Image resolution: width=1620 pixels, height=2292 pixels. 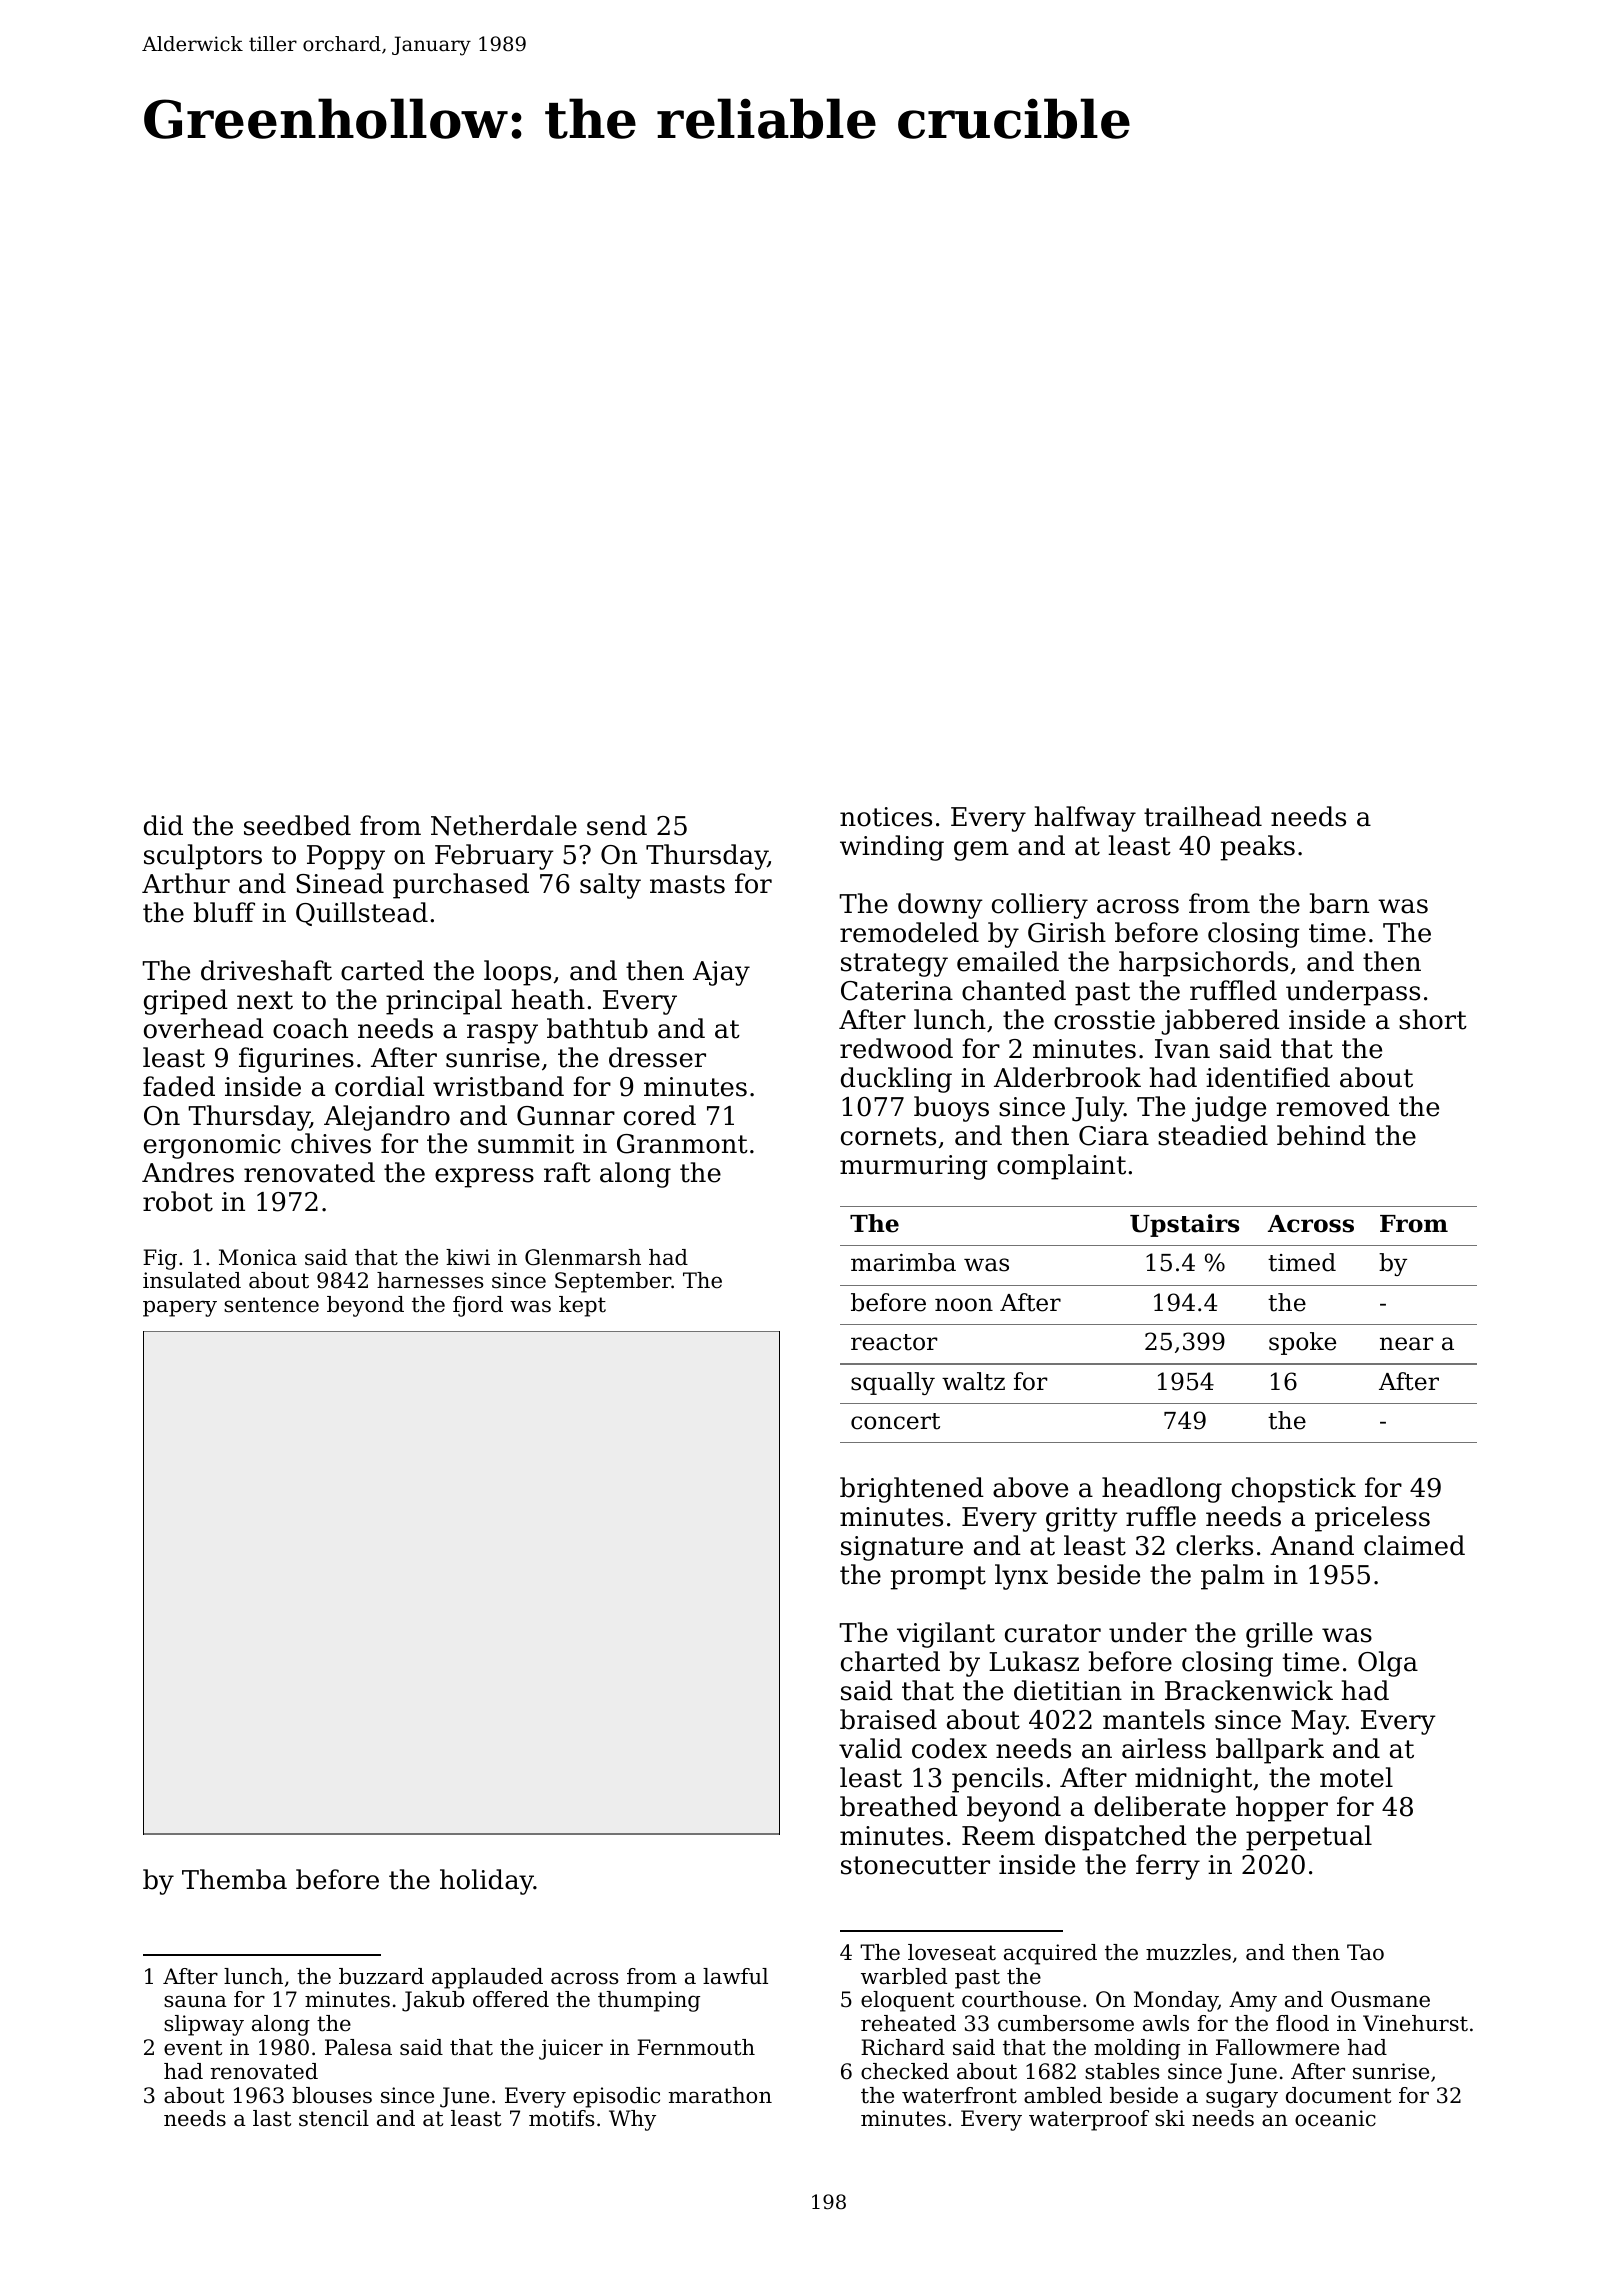 What do you see at coordinates (331, 1143) in the document?
I see `chives` at bounding box center [331, 1143].
